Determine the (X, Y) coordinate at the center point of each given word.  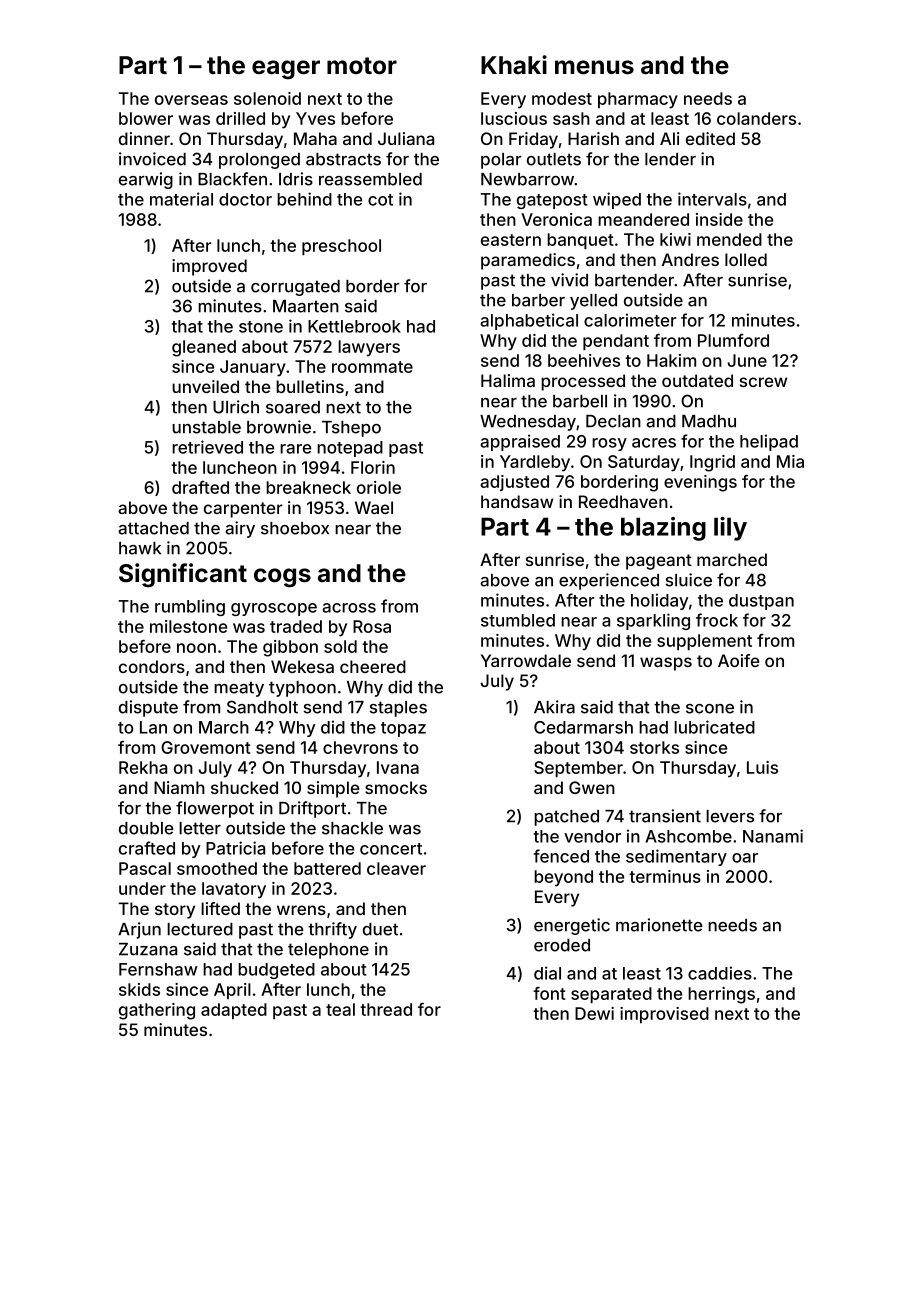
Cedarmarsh (583, 727)
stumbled (518, 620)
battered (327, 868)
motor (362, 66)
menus (594, 67)
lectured (200, 929)
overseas (191, 100)
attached (153, 528)
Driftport (312, 809)
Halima (508, 380)
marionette (659, 925)
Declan (613, 421)
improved (209, 267)
